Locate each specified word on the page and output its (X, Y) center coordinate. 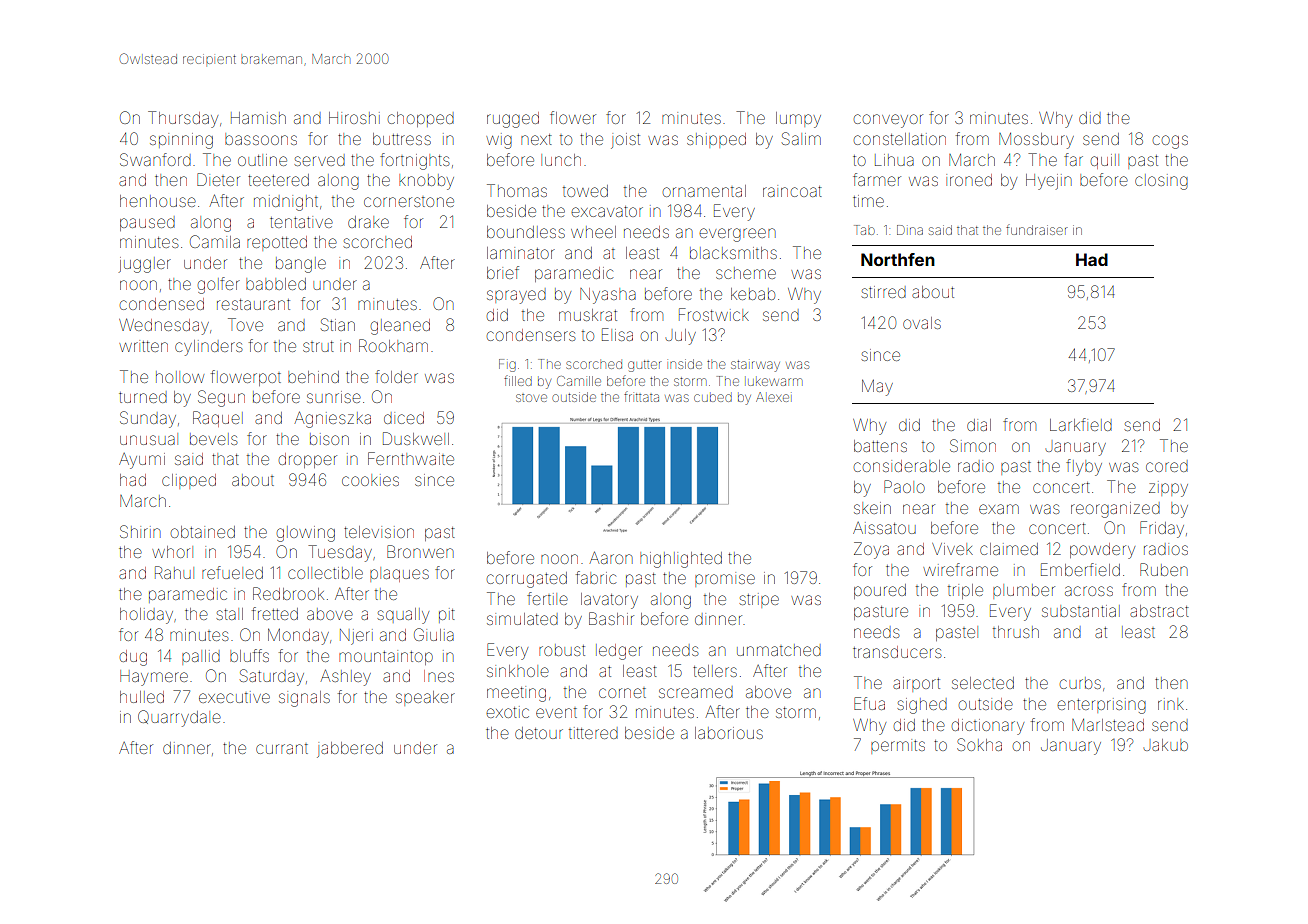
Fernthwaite (411, 458)
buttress (402, 139)
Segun (221, 398)
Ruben (1164, 569)
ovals (922, 323)
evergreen (737, 235)
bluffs (249, 655)
